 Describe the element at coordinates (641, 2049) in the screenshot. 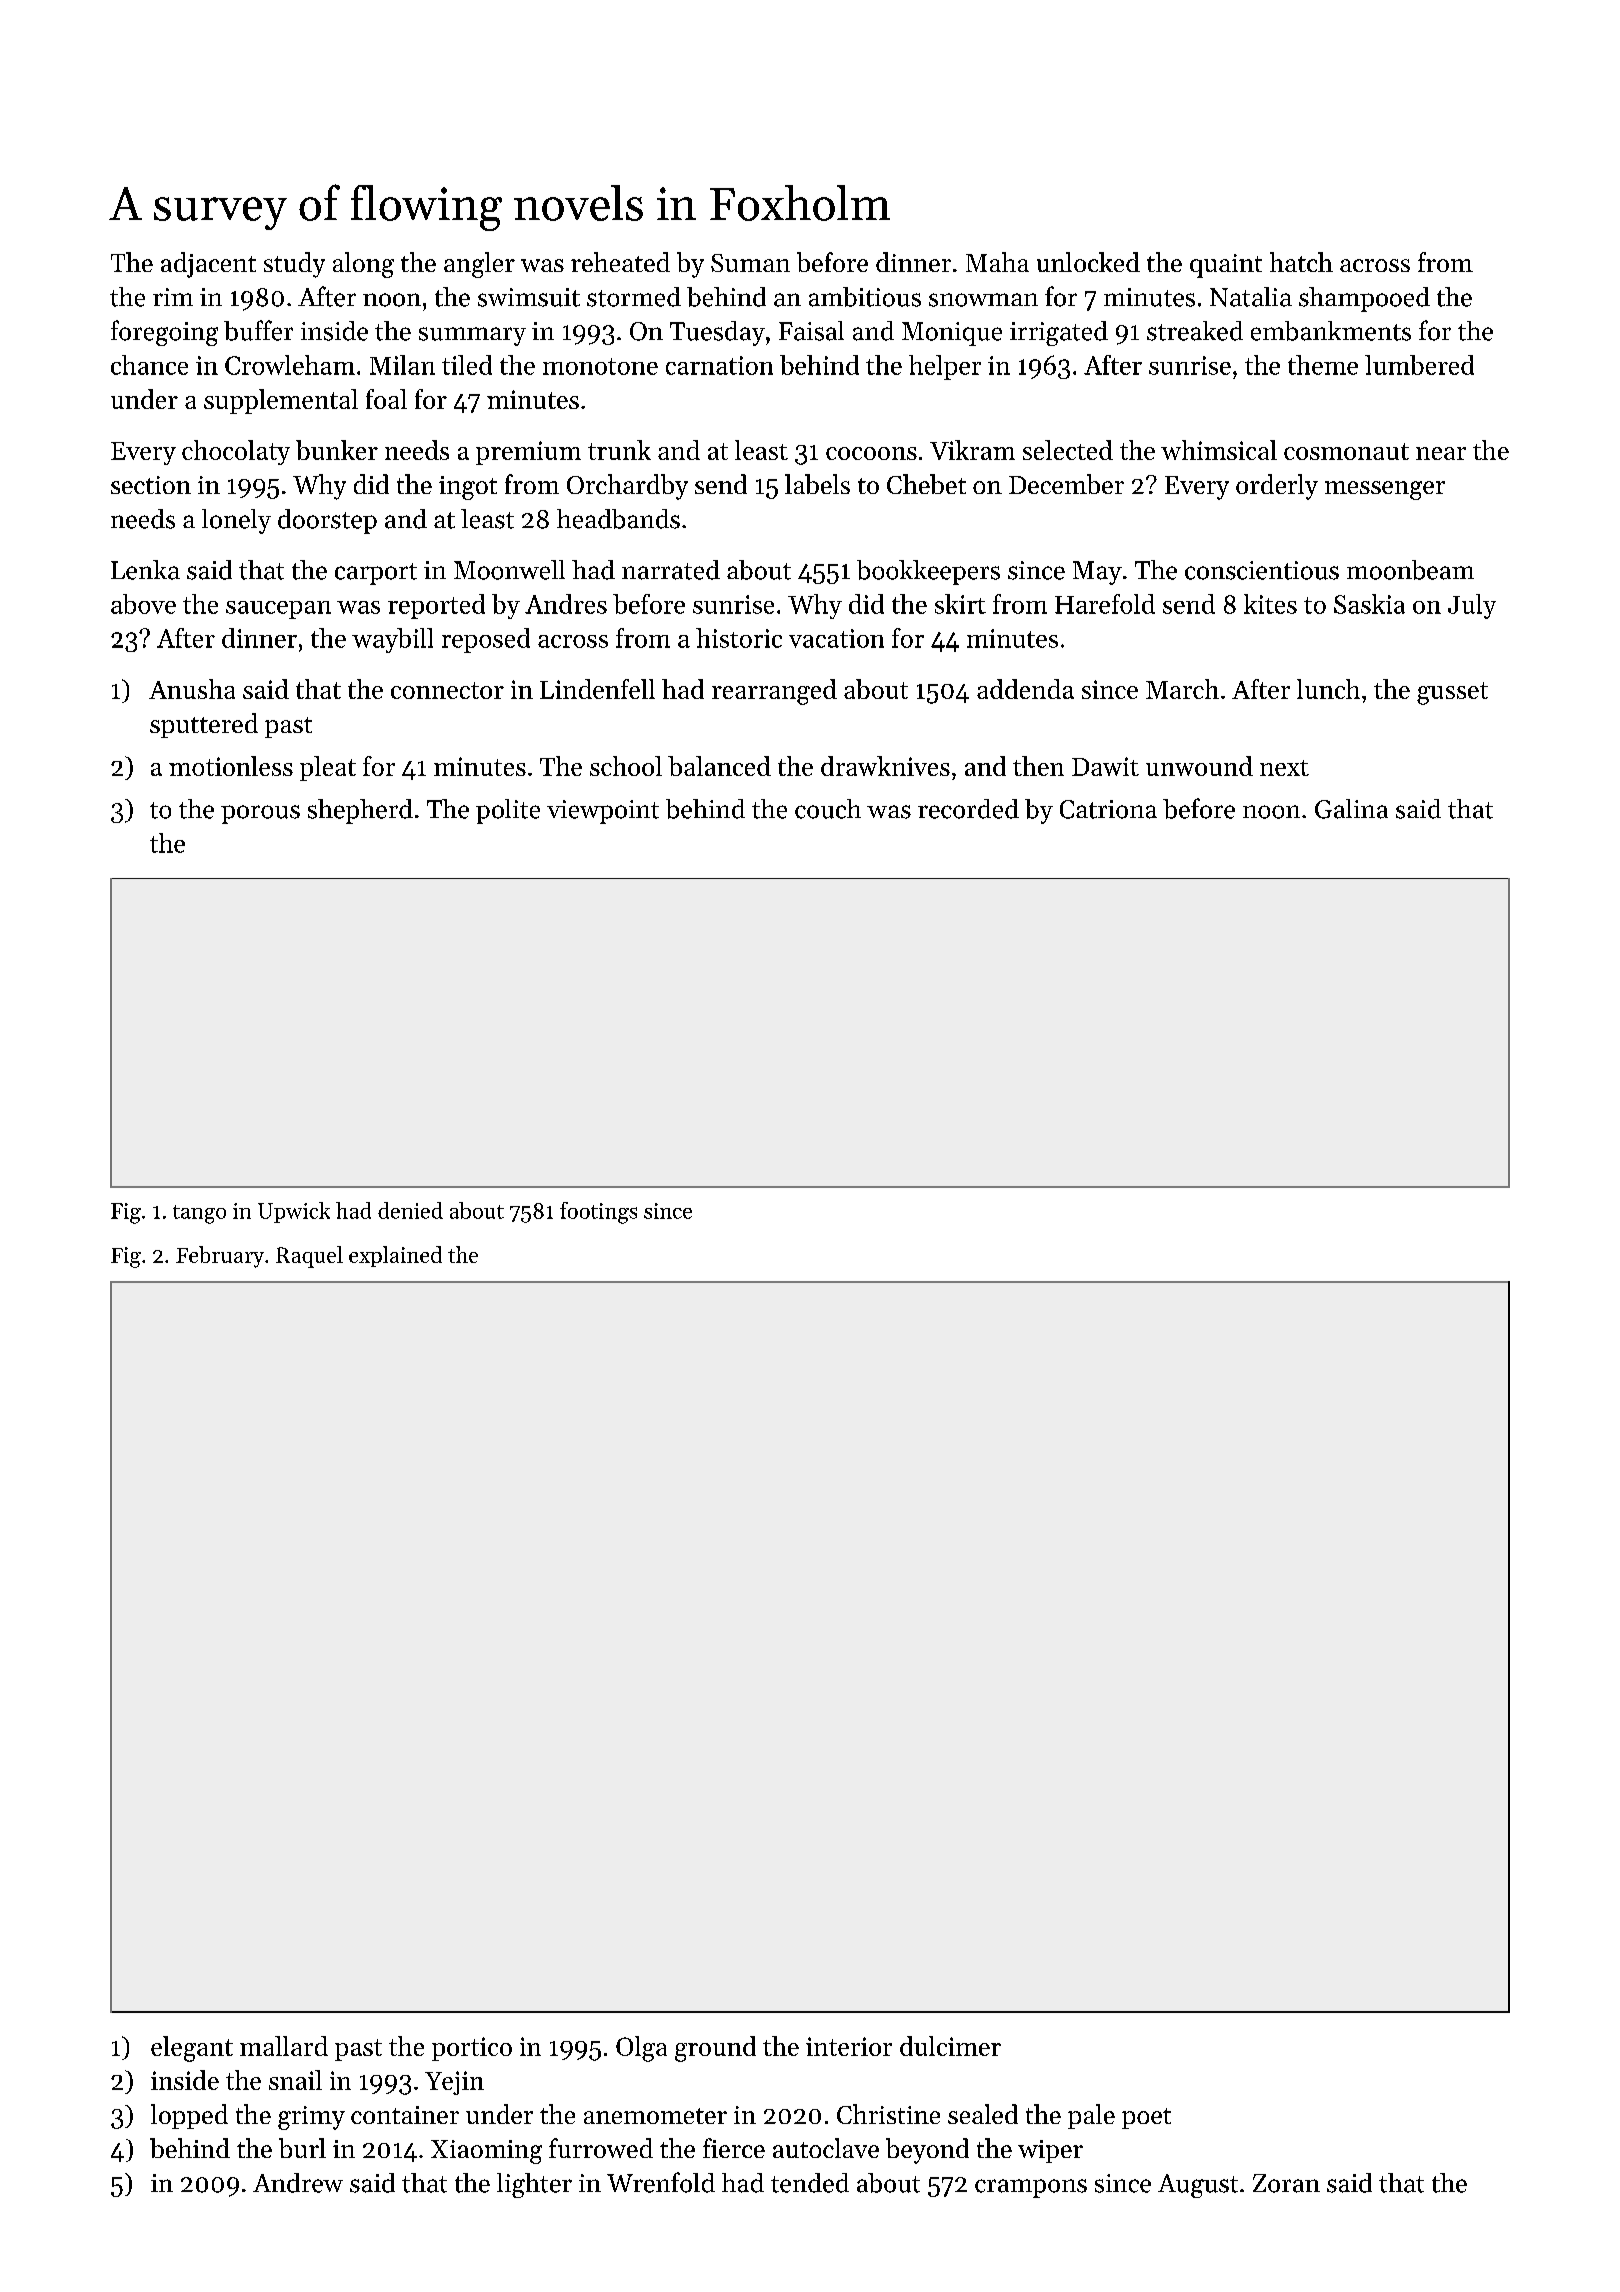

I see `Olga` at that location.
